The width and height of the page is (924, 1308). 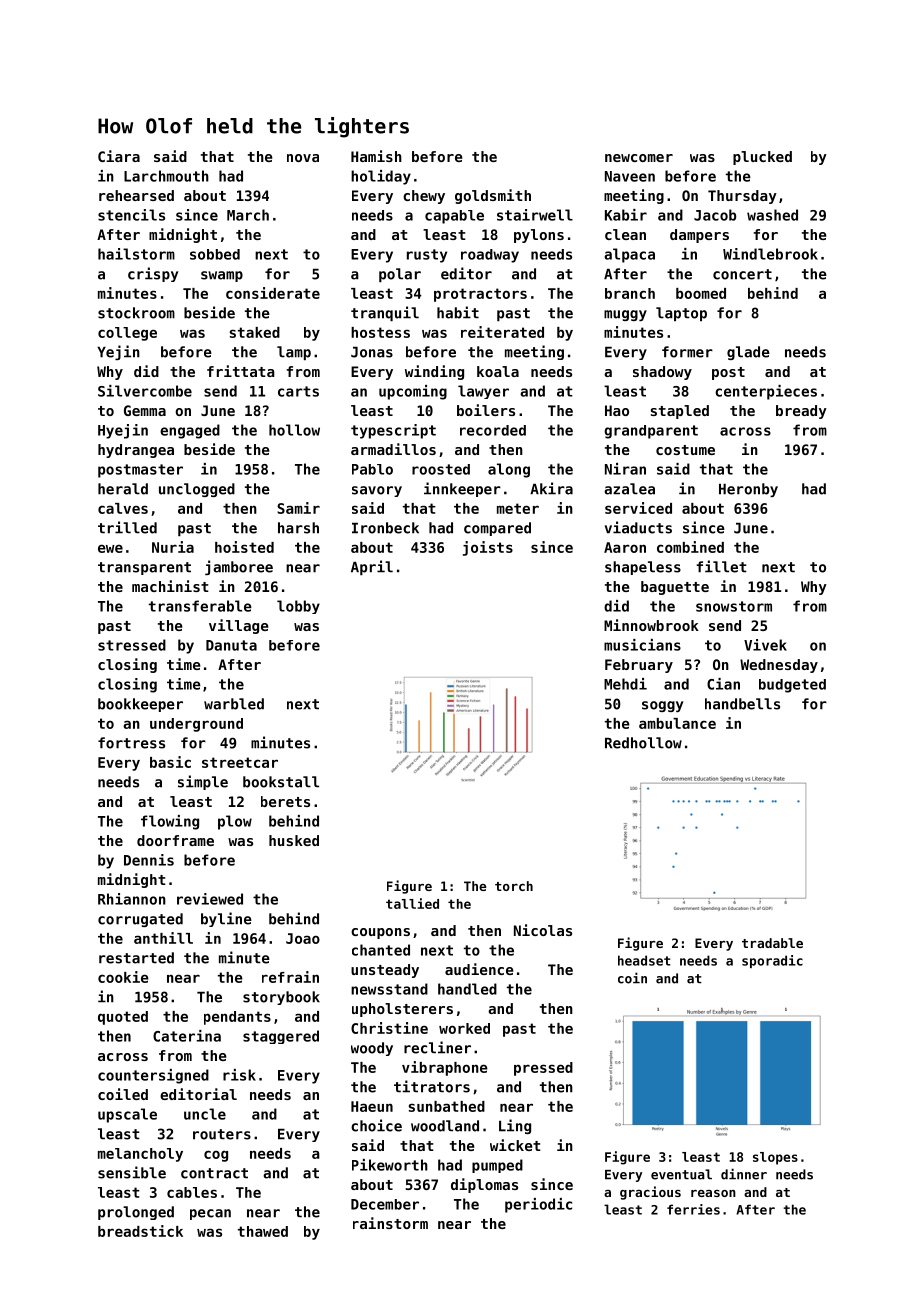 What do you see at coordinates (543, 930) in the page?
I see `Nicolas` at bounding box center [543, 930].
